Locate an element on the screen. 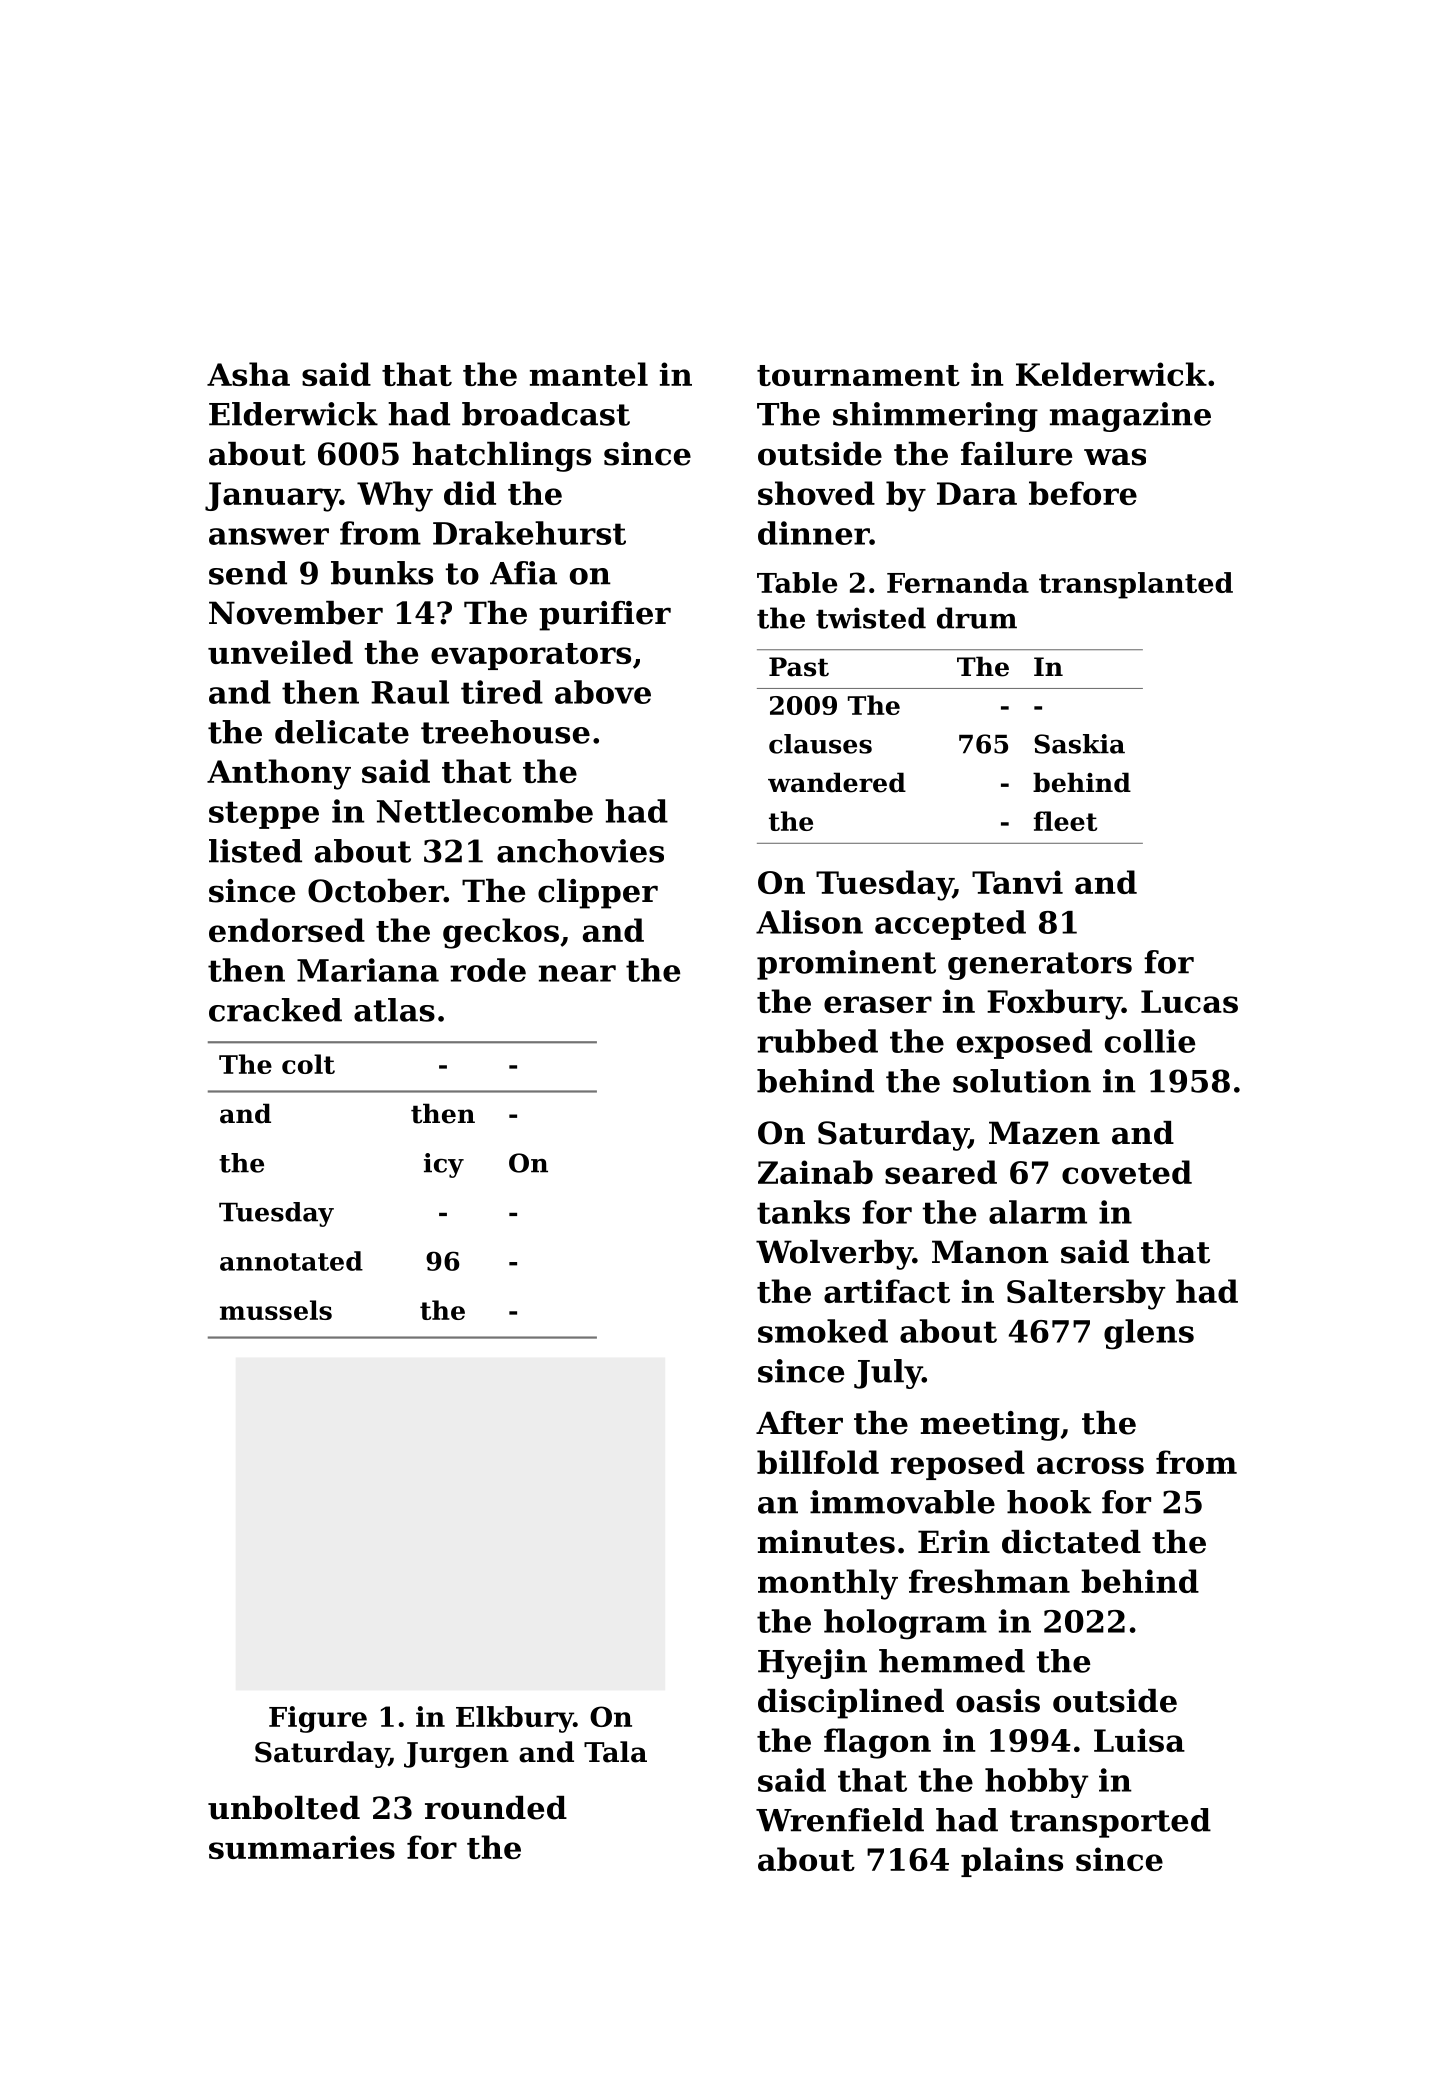 This screenshot has height=2100, width=1450. across is located at coordinates (1090, 1465).
